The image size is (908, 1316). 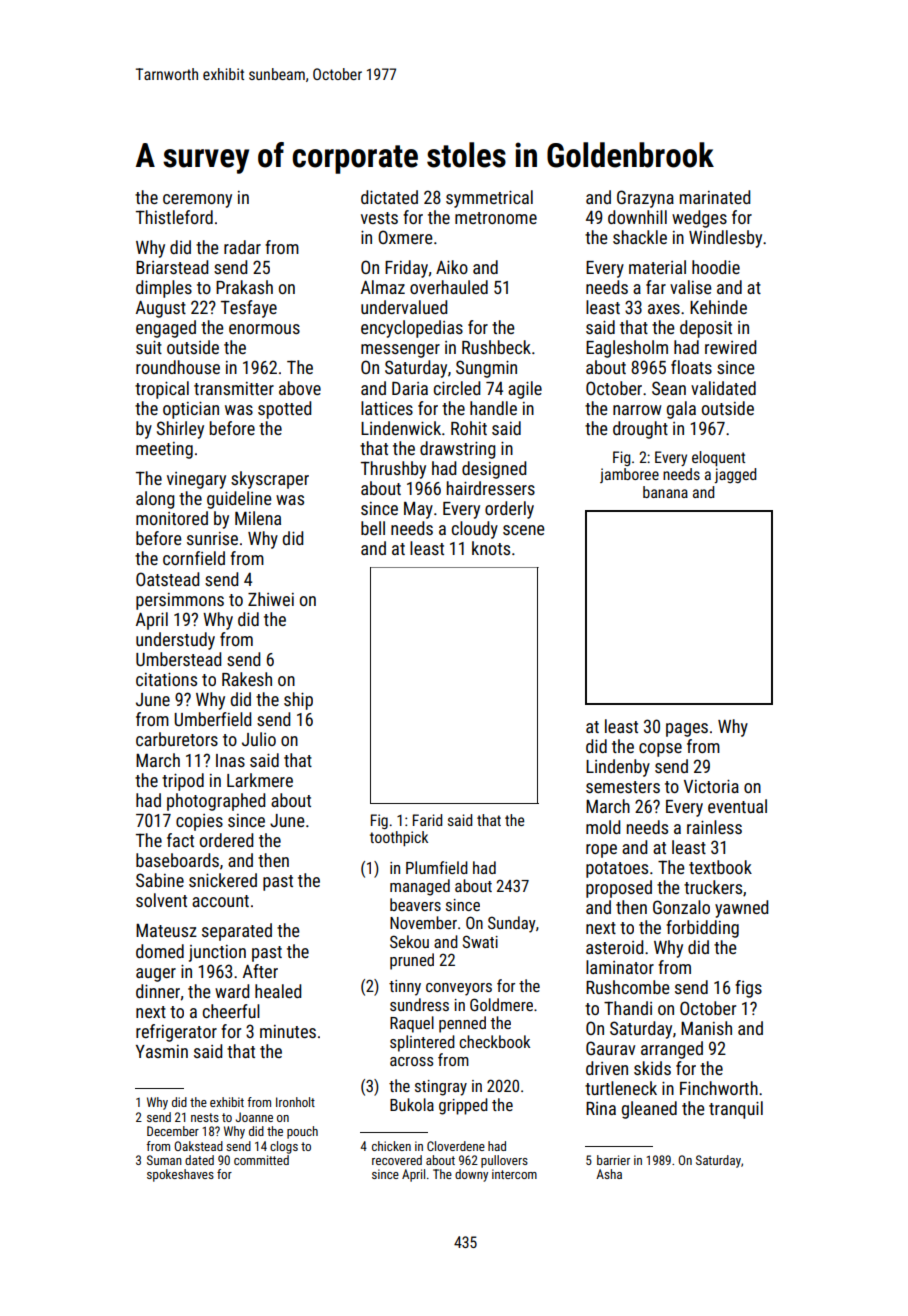 I want to click on May, so click(x=418, y=510).
